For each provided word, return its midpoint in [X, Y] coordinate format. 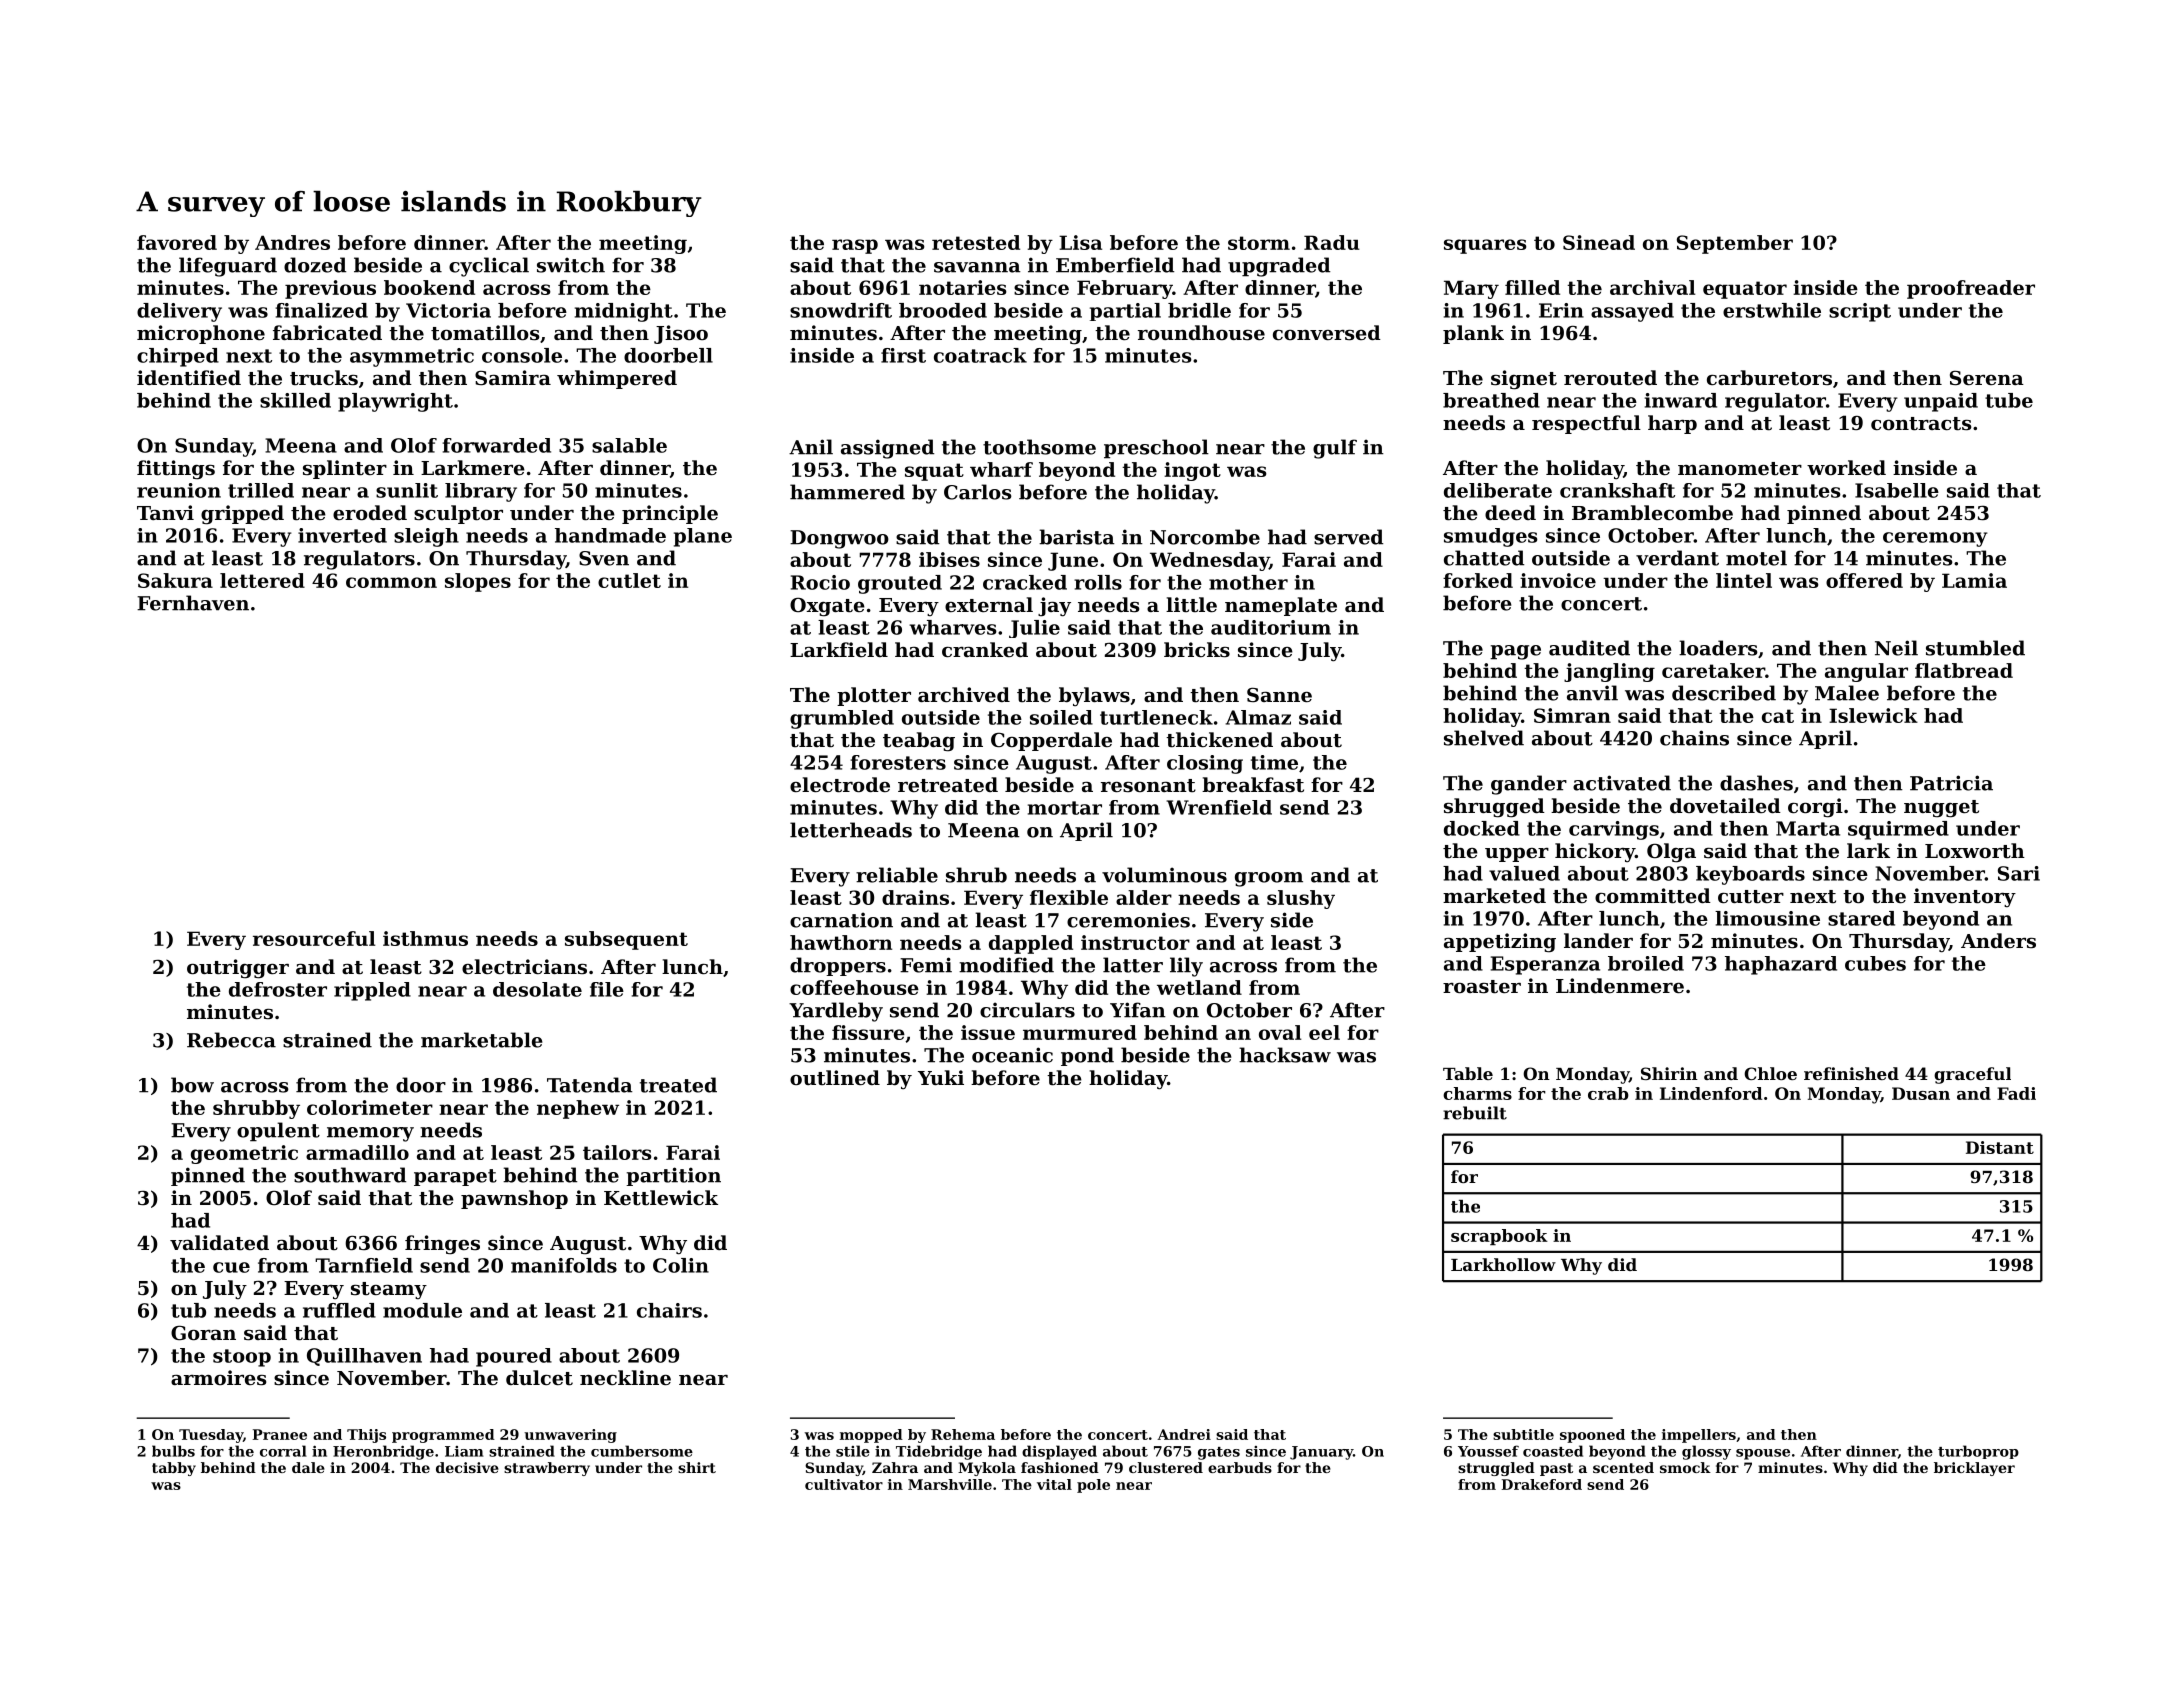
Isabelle [1897, 490]
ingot [1192, 471]
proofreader [1971, 289]
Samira [513, 378]
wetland [1199, 987]
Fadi [2016, 1093]
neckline [625, 1377]
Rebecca [231, 1040]
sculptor [458, 514]
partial [1125, 312]
